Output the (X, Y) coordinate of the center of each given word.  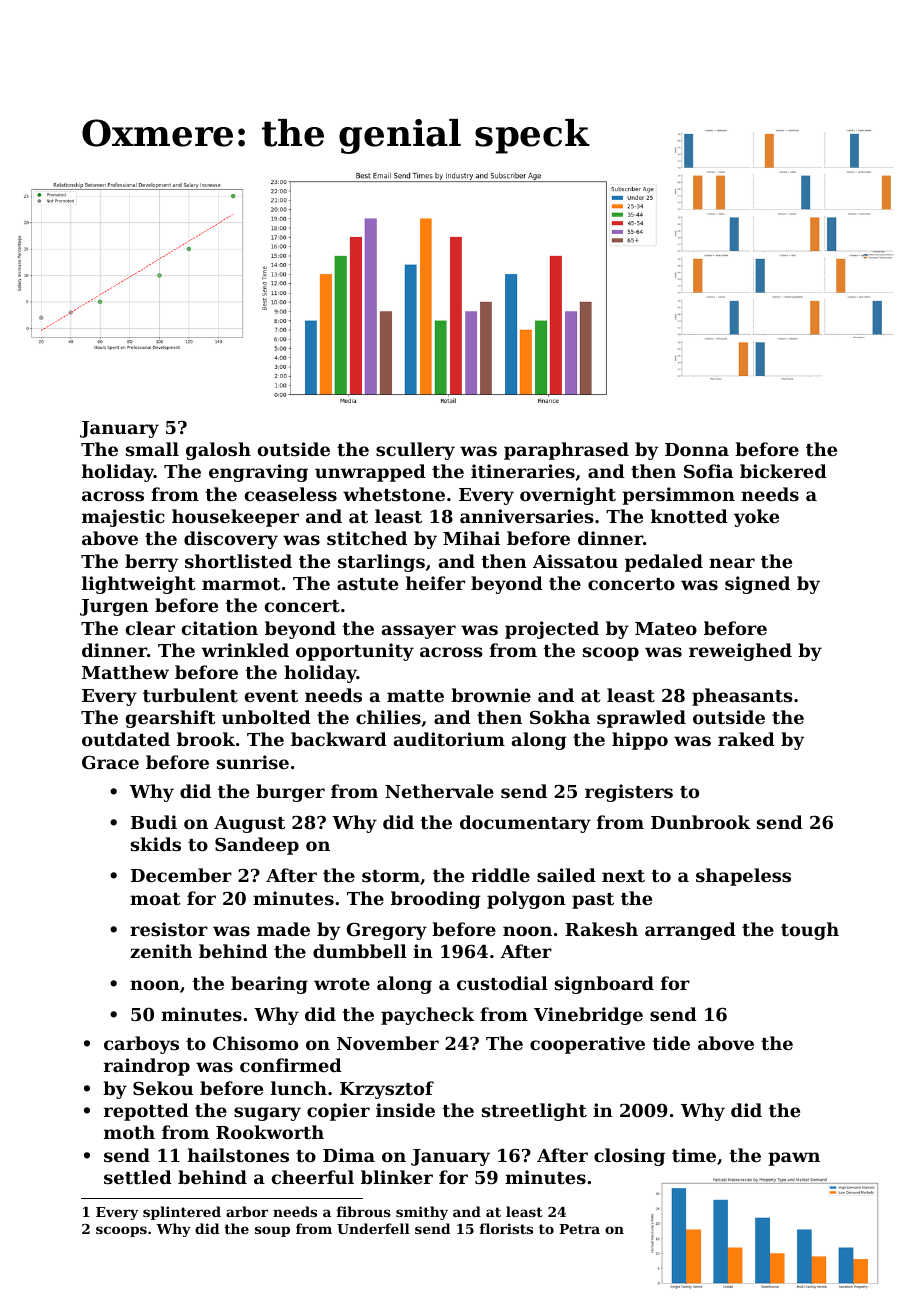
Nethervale (439, 791)
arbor (247, 1211)
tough (810, 931)
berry (151, 563)
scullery (415, 451)
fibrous (364, 1211)
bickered (783, 471)
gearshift (171, 719)
